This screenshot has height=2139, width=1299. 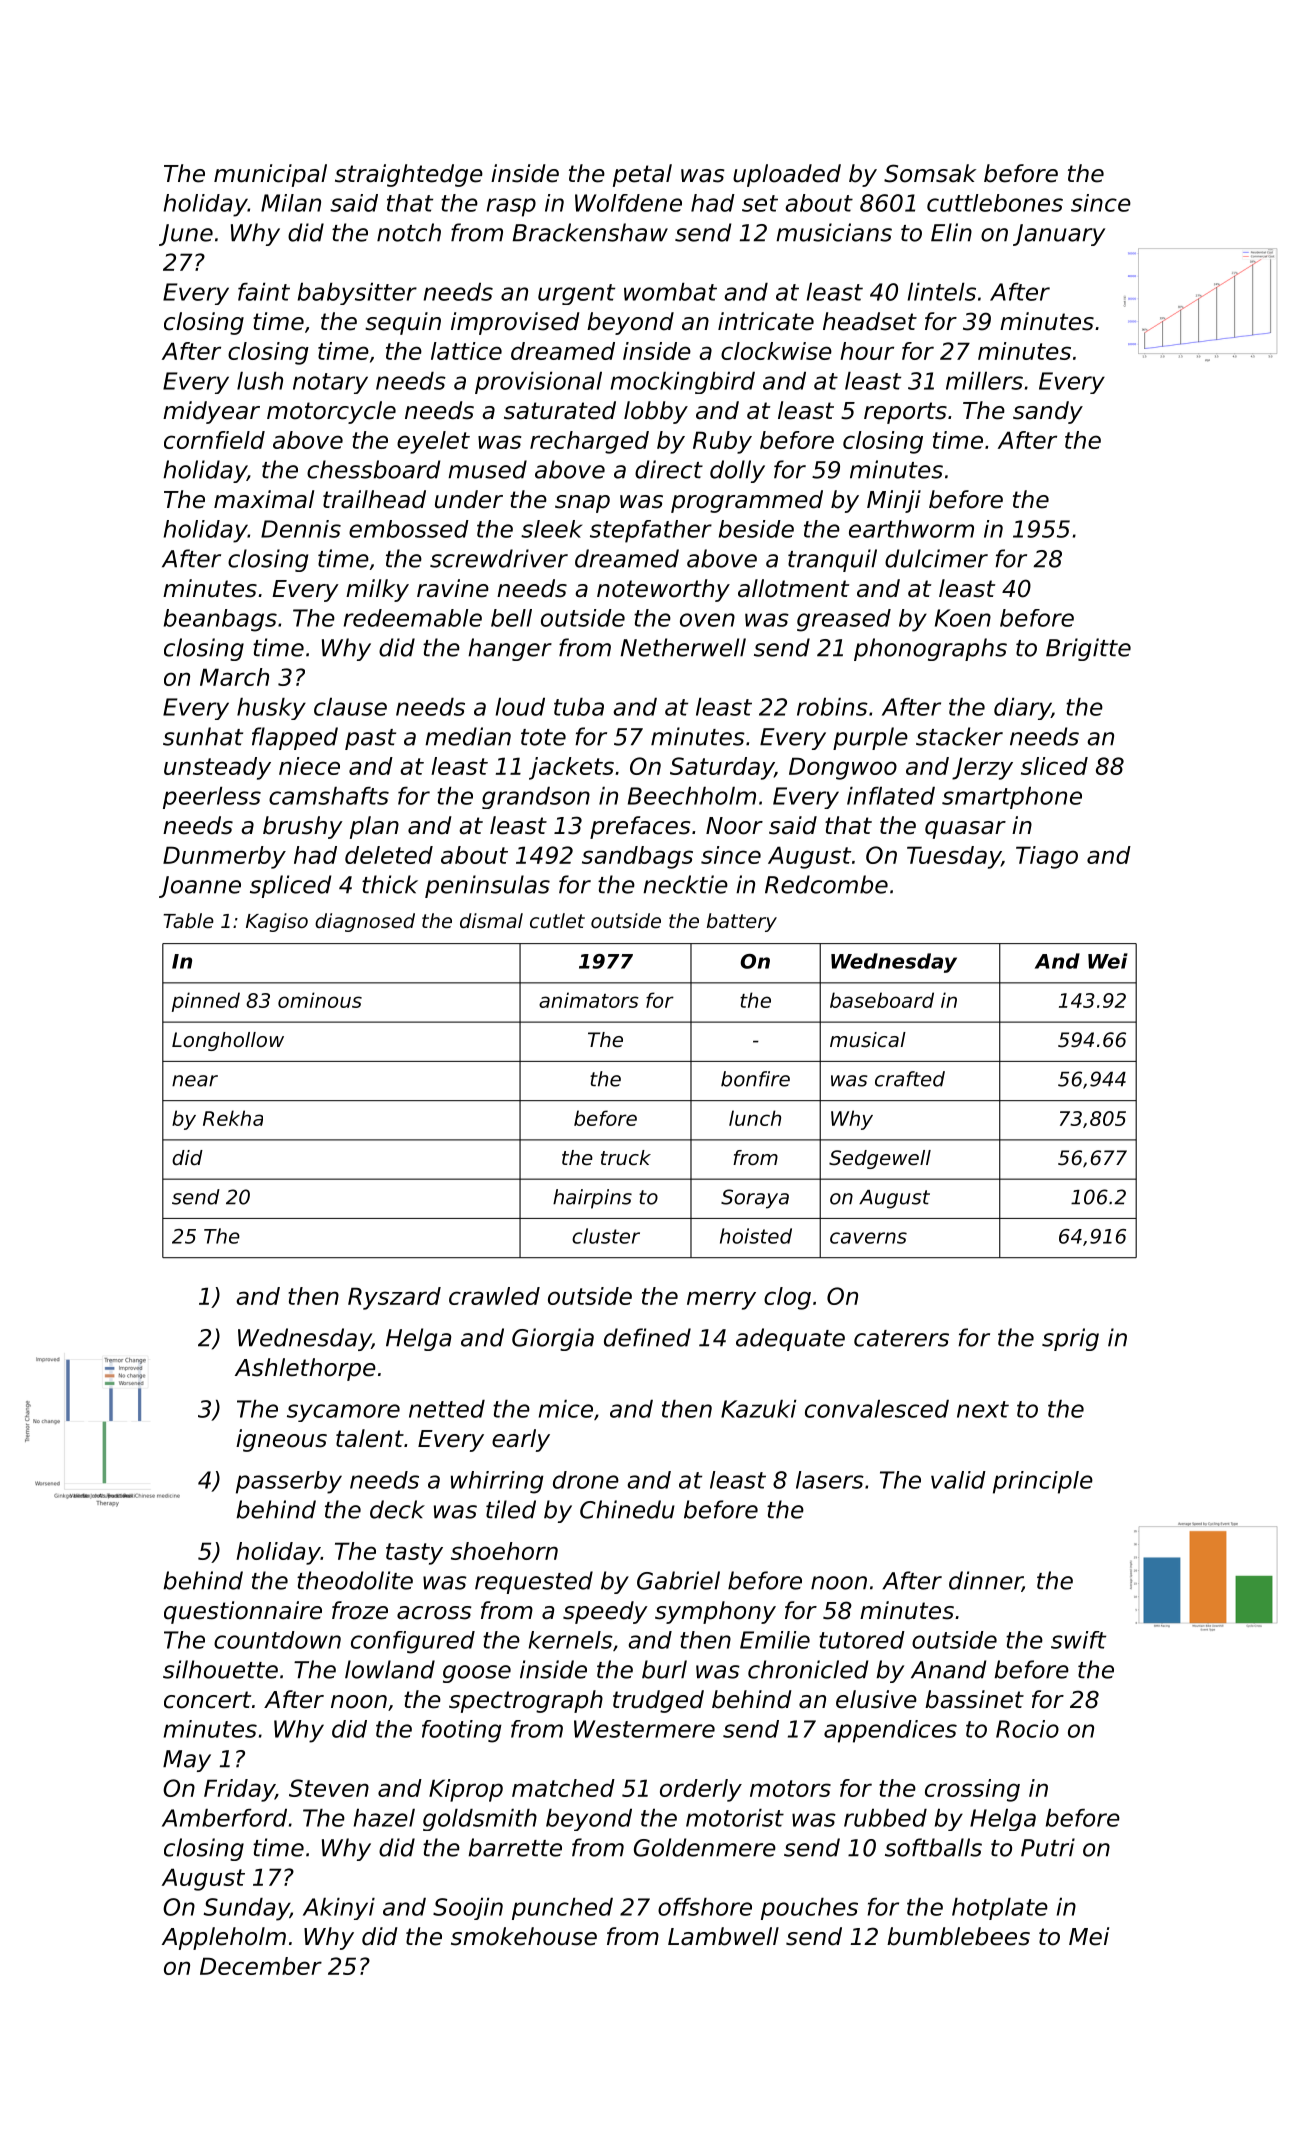 I want to click on questionnaire, so click(x=243, y=1612).
